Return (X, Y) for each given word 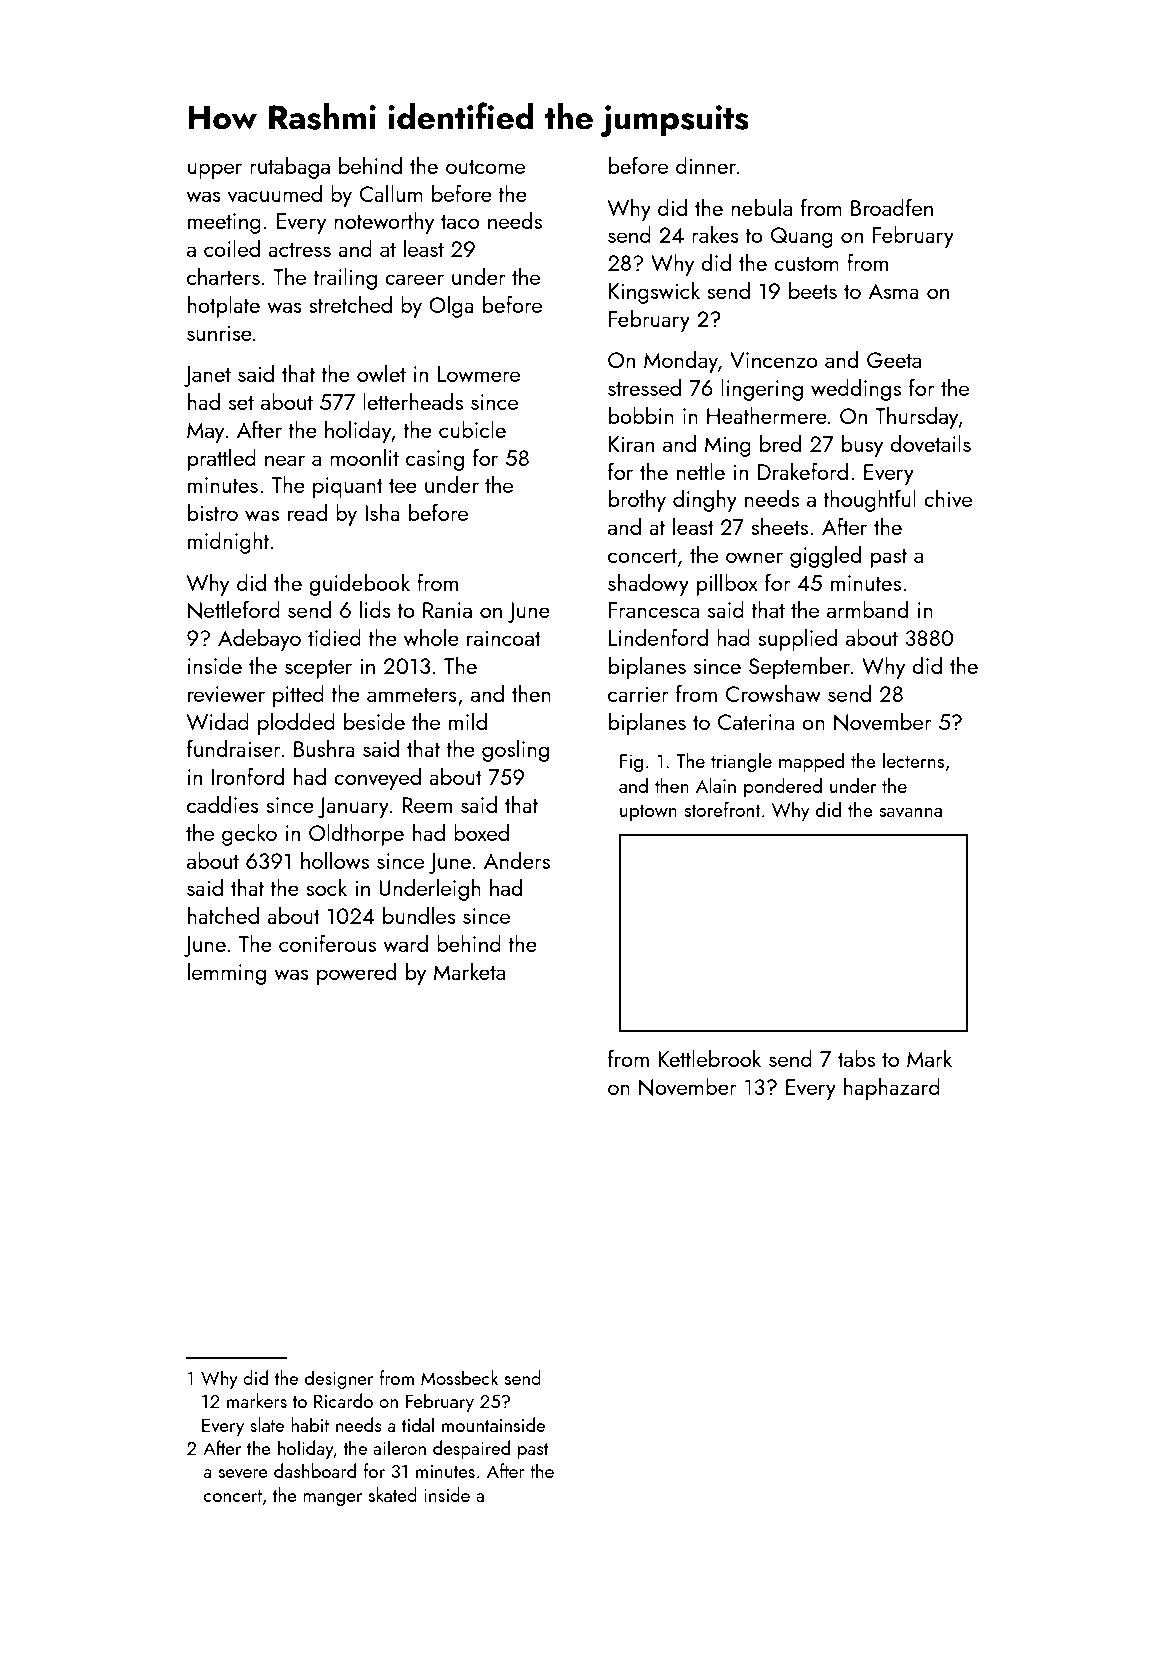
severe (243, 1473)
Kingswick (654, 292)
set (241, 403)
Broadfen (892, 207)
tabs (856, 1058)
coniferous (327, 943)
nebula (761, 207)
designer (339, 1379)
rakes (715, 234)
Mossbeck (460, 1377)
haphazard (892, 1088)
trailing (345, 278)
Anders (517, 860)
